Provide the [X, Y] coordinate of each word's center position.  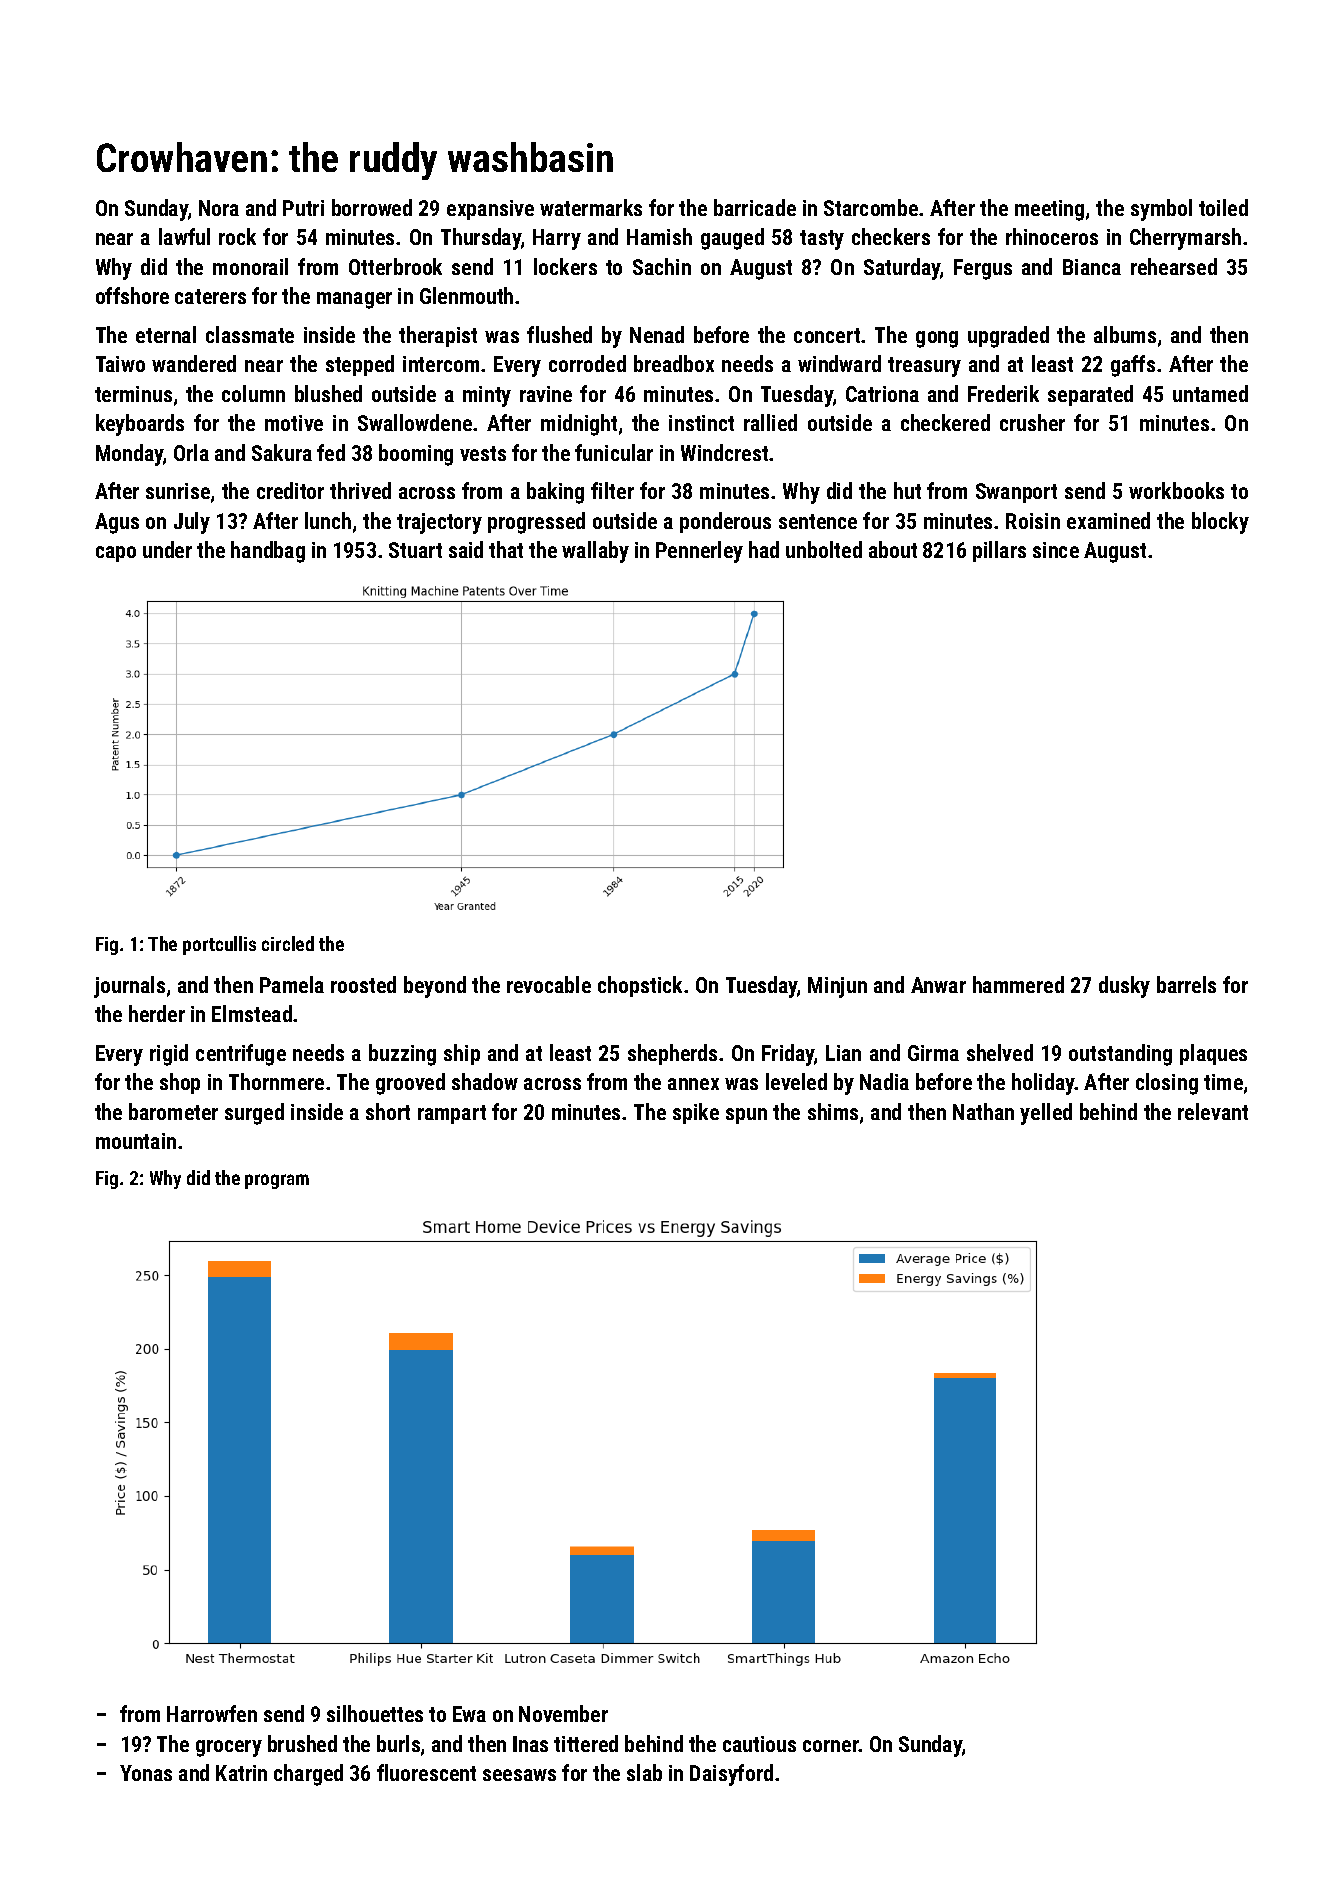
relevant [1213, 1111]
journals [129, 987]
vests [483, 453]
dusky [1124, 987]
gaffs [1133, 366]
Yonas [146, 1773]
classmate [250, 334]
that [506, 549]
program [277, 1181]
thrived [360, 490]
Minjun [837, 987]
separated [1090, 395]
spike [696, 1113]
